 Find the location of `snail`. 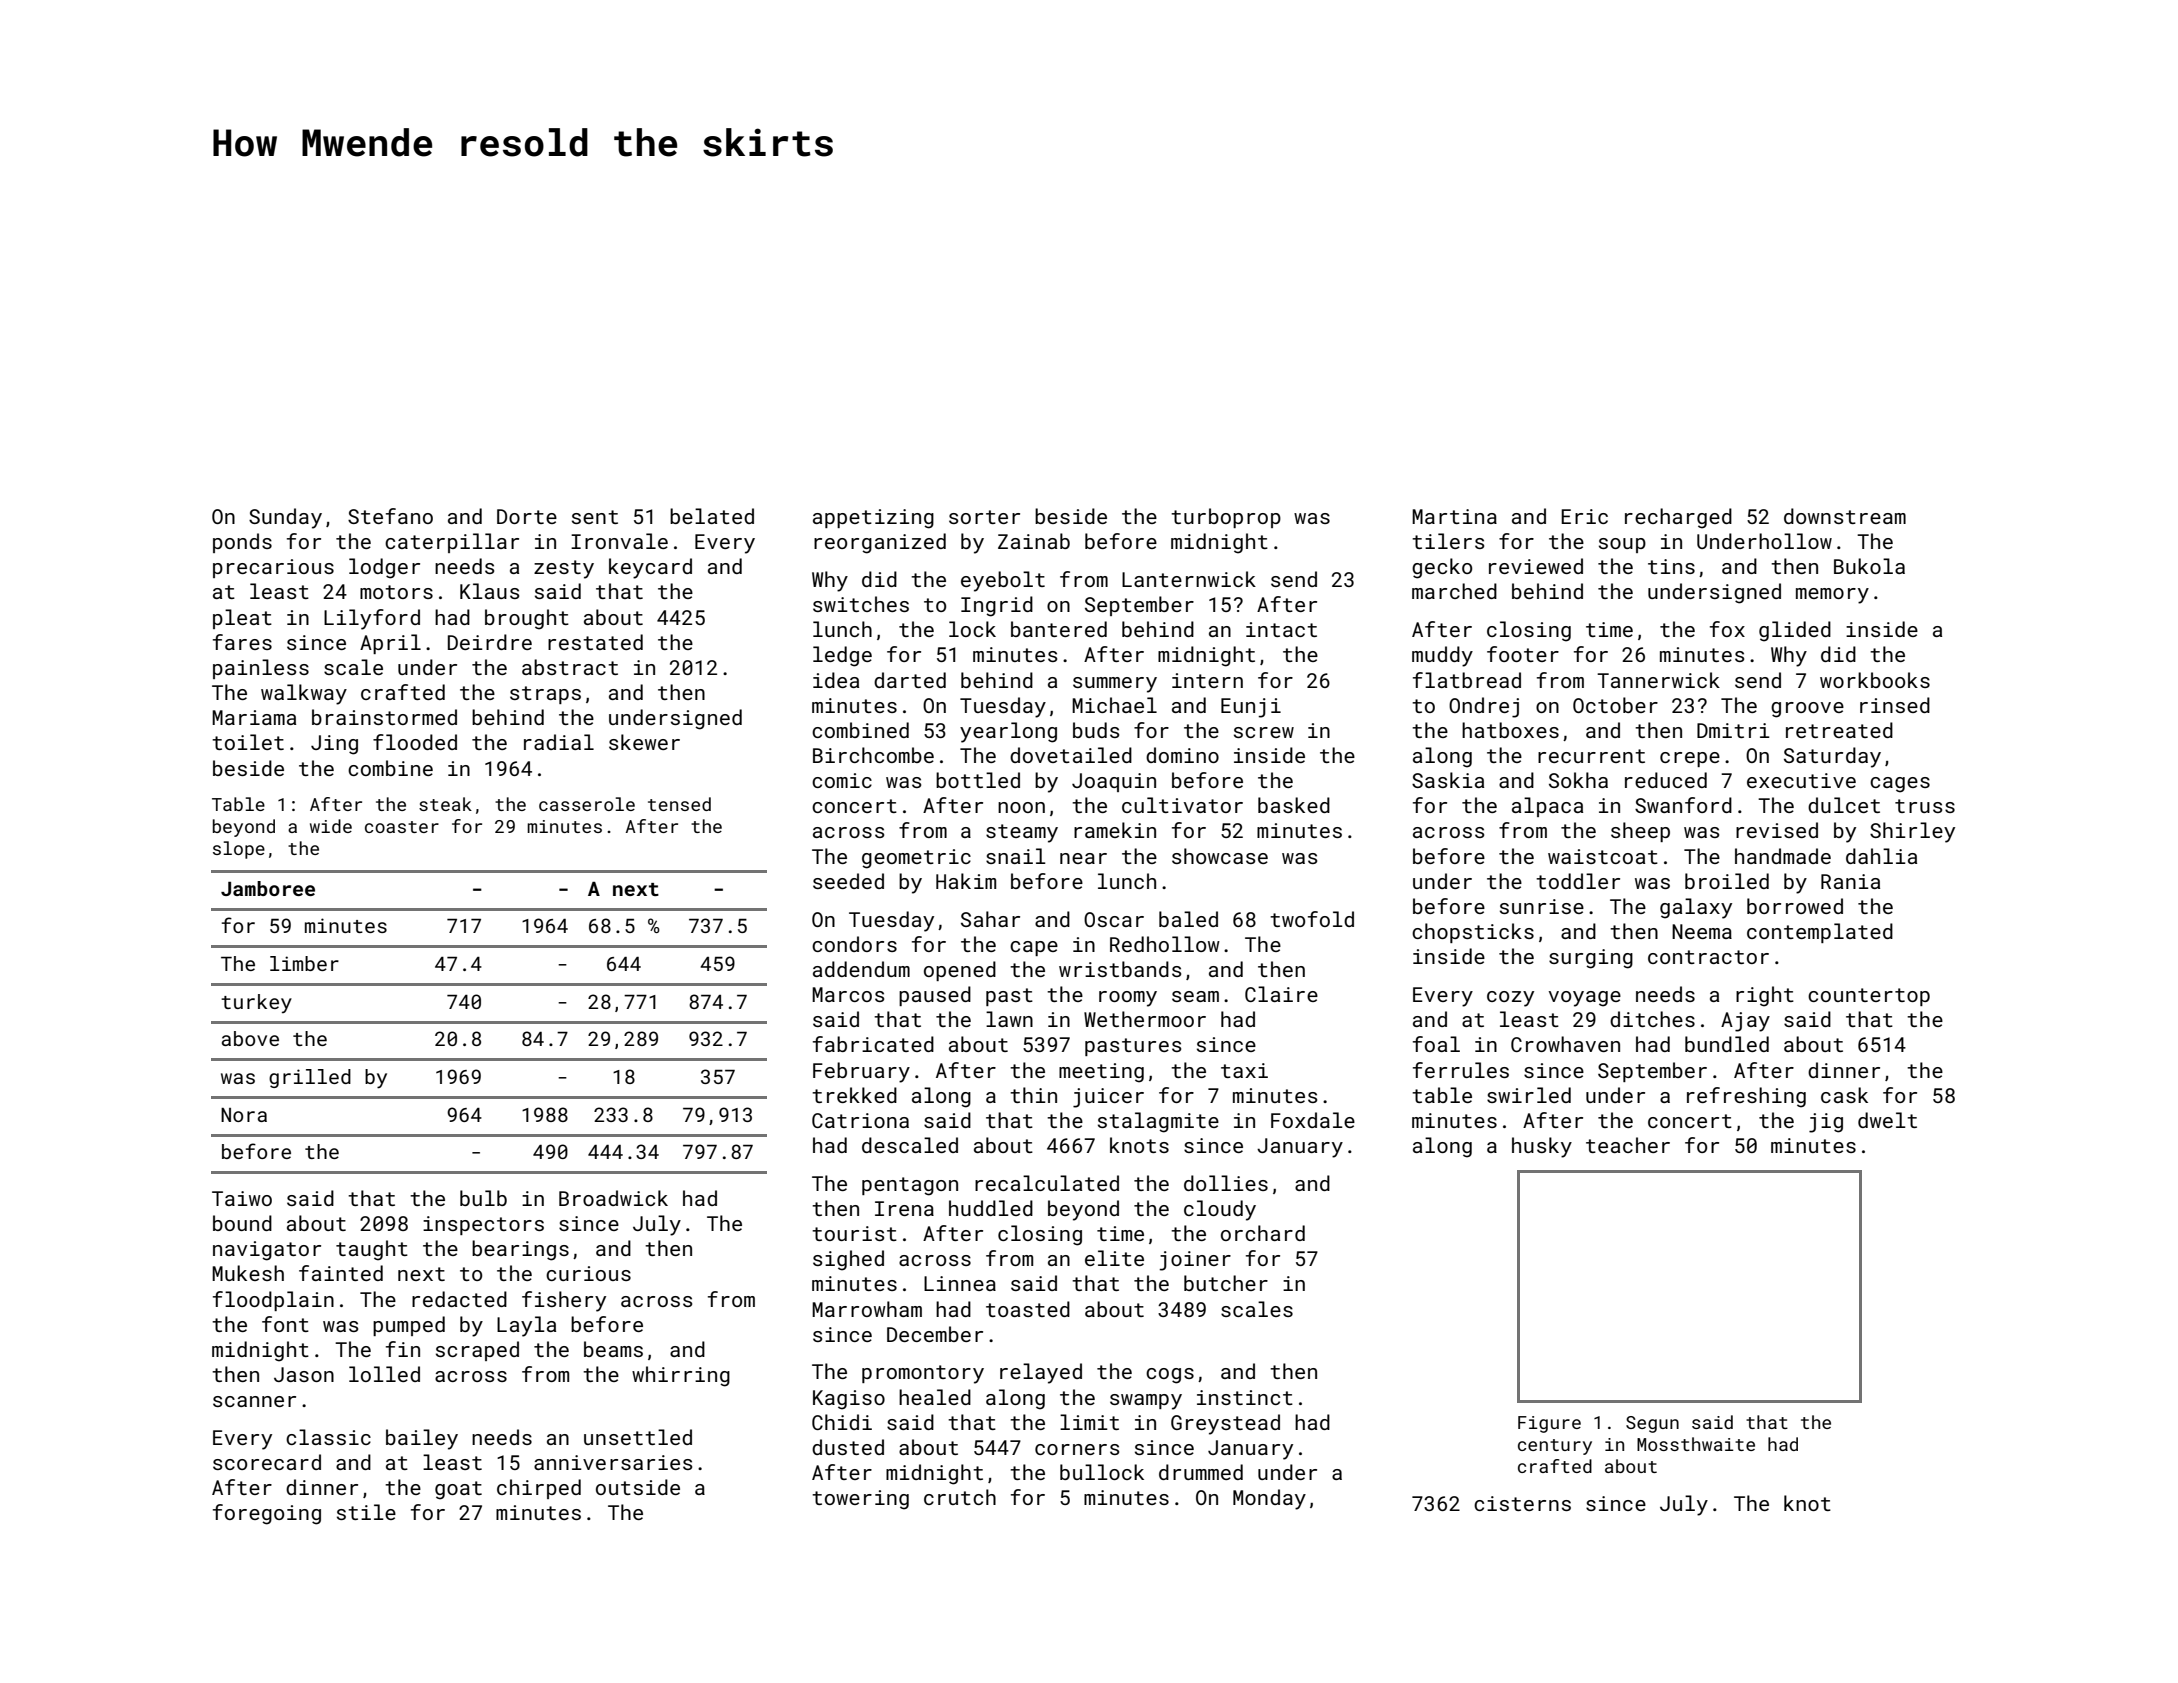

snail is located at coordinates (1016, 856).
